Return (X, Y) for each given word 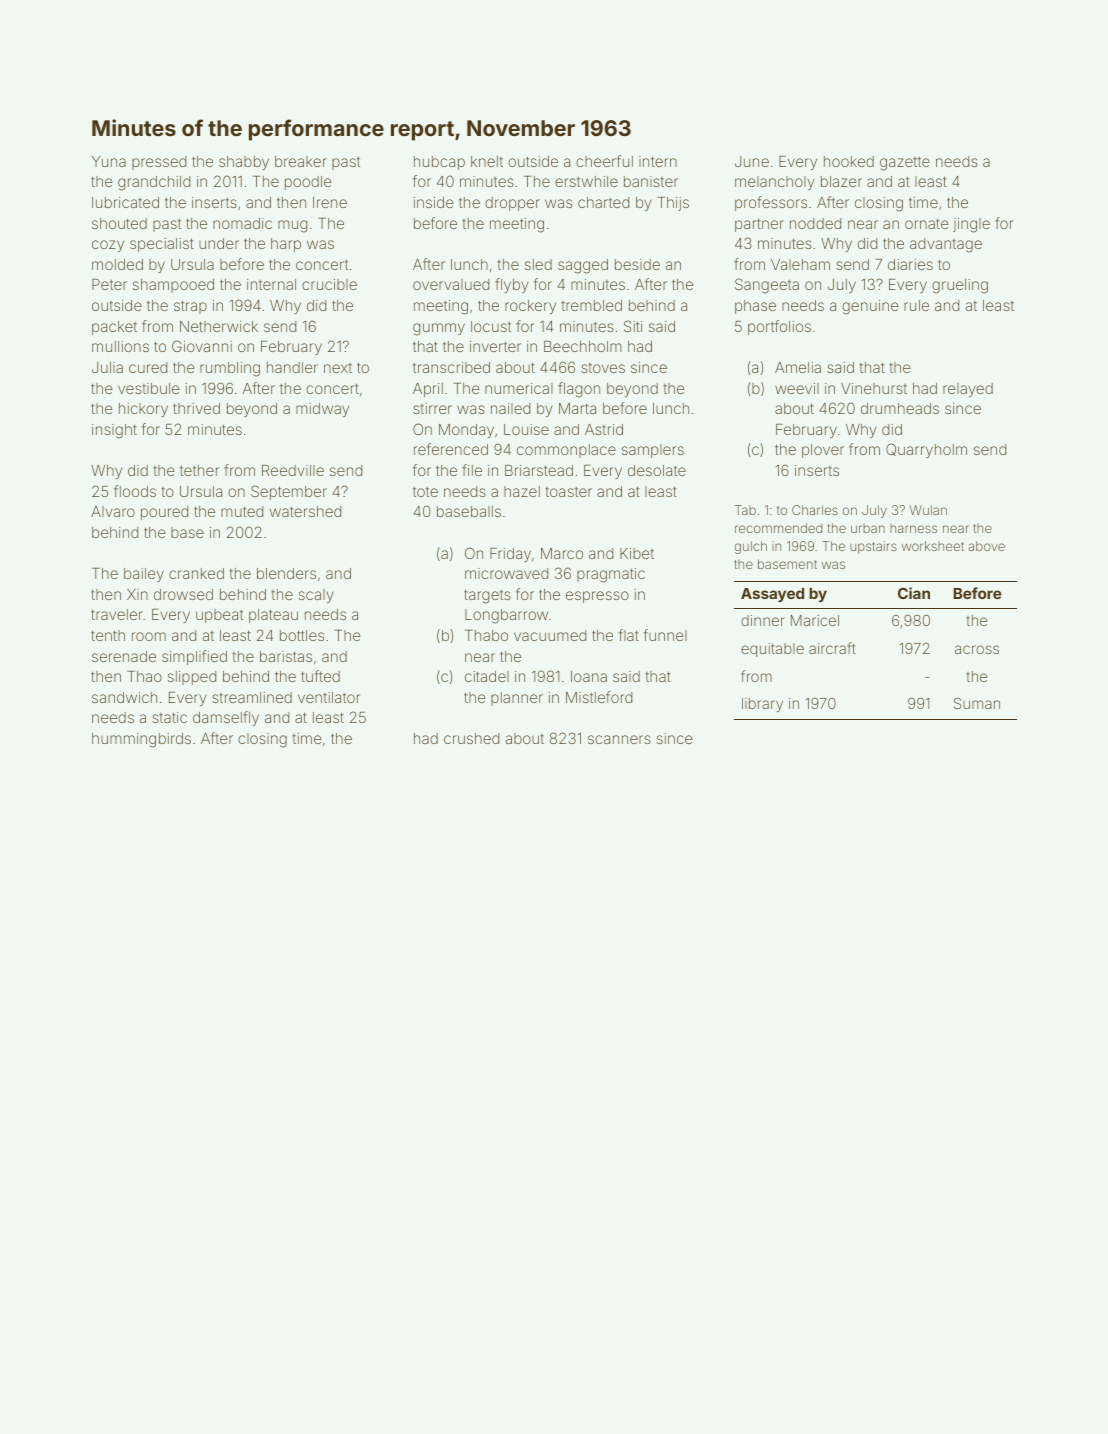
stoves (603, 368)
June (752, 161)
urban (868, 528)
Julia (107, 367)
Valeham (800, 264)
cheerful (604, 161)
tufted (320, 676)
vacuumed (550, 635)
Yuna (109, 161)
